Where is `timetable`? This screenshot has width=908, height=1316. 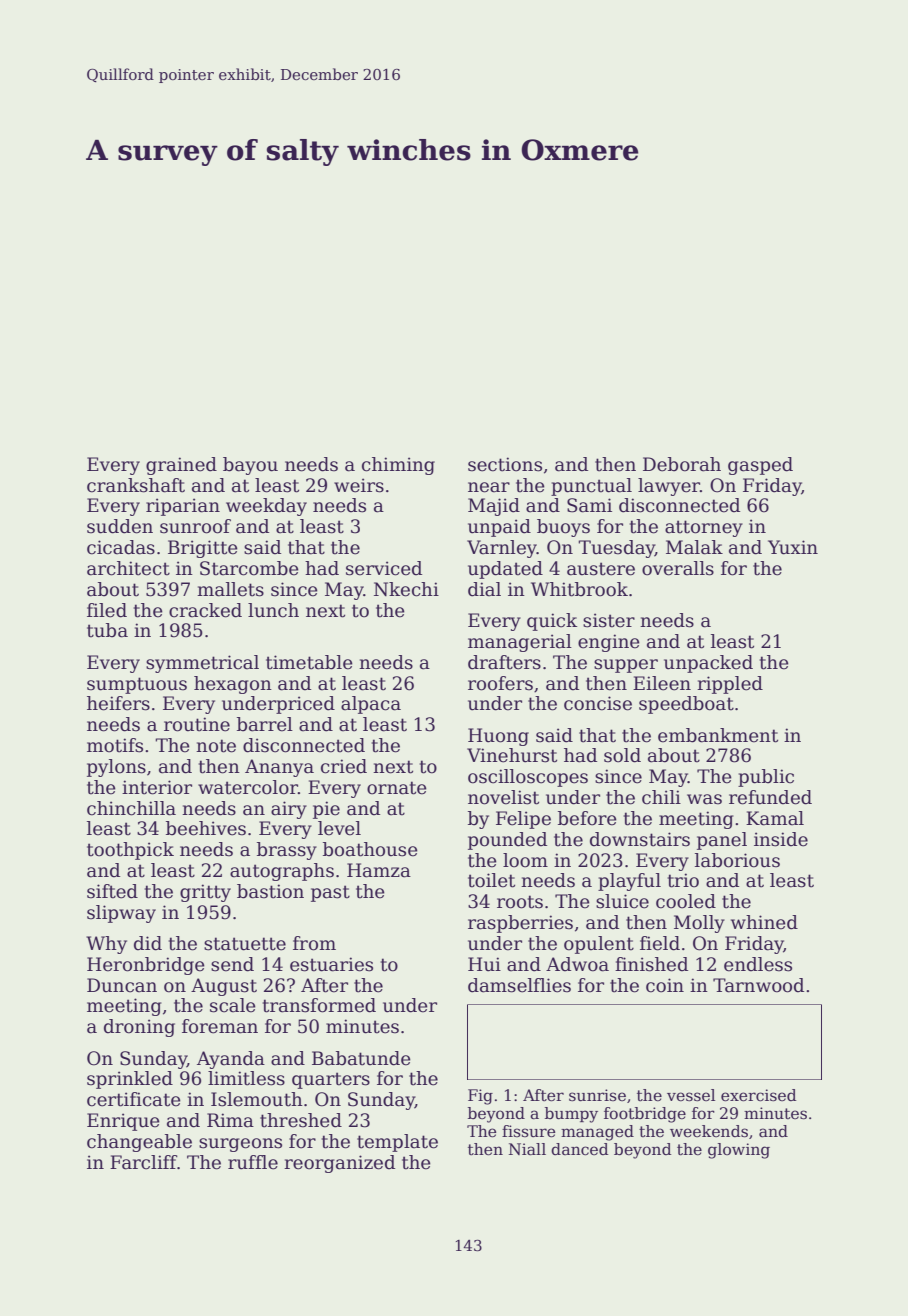 timetable is located at coordinates (309, 662).
